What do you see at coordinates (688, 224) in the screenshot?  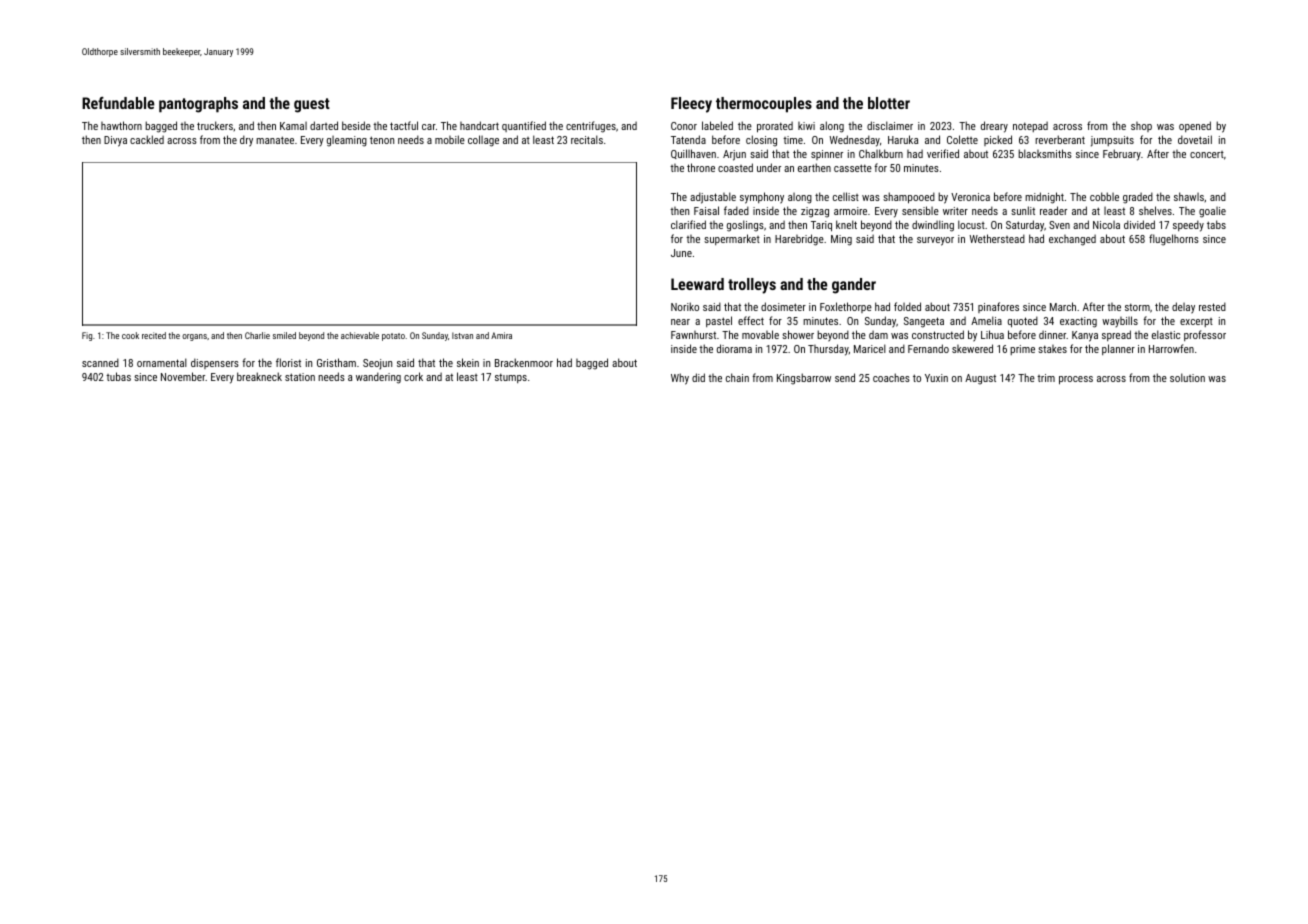 I see `clarified` at bounding box center [688, 224].
